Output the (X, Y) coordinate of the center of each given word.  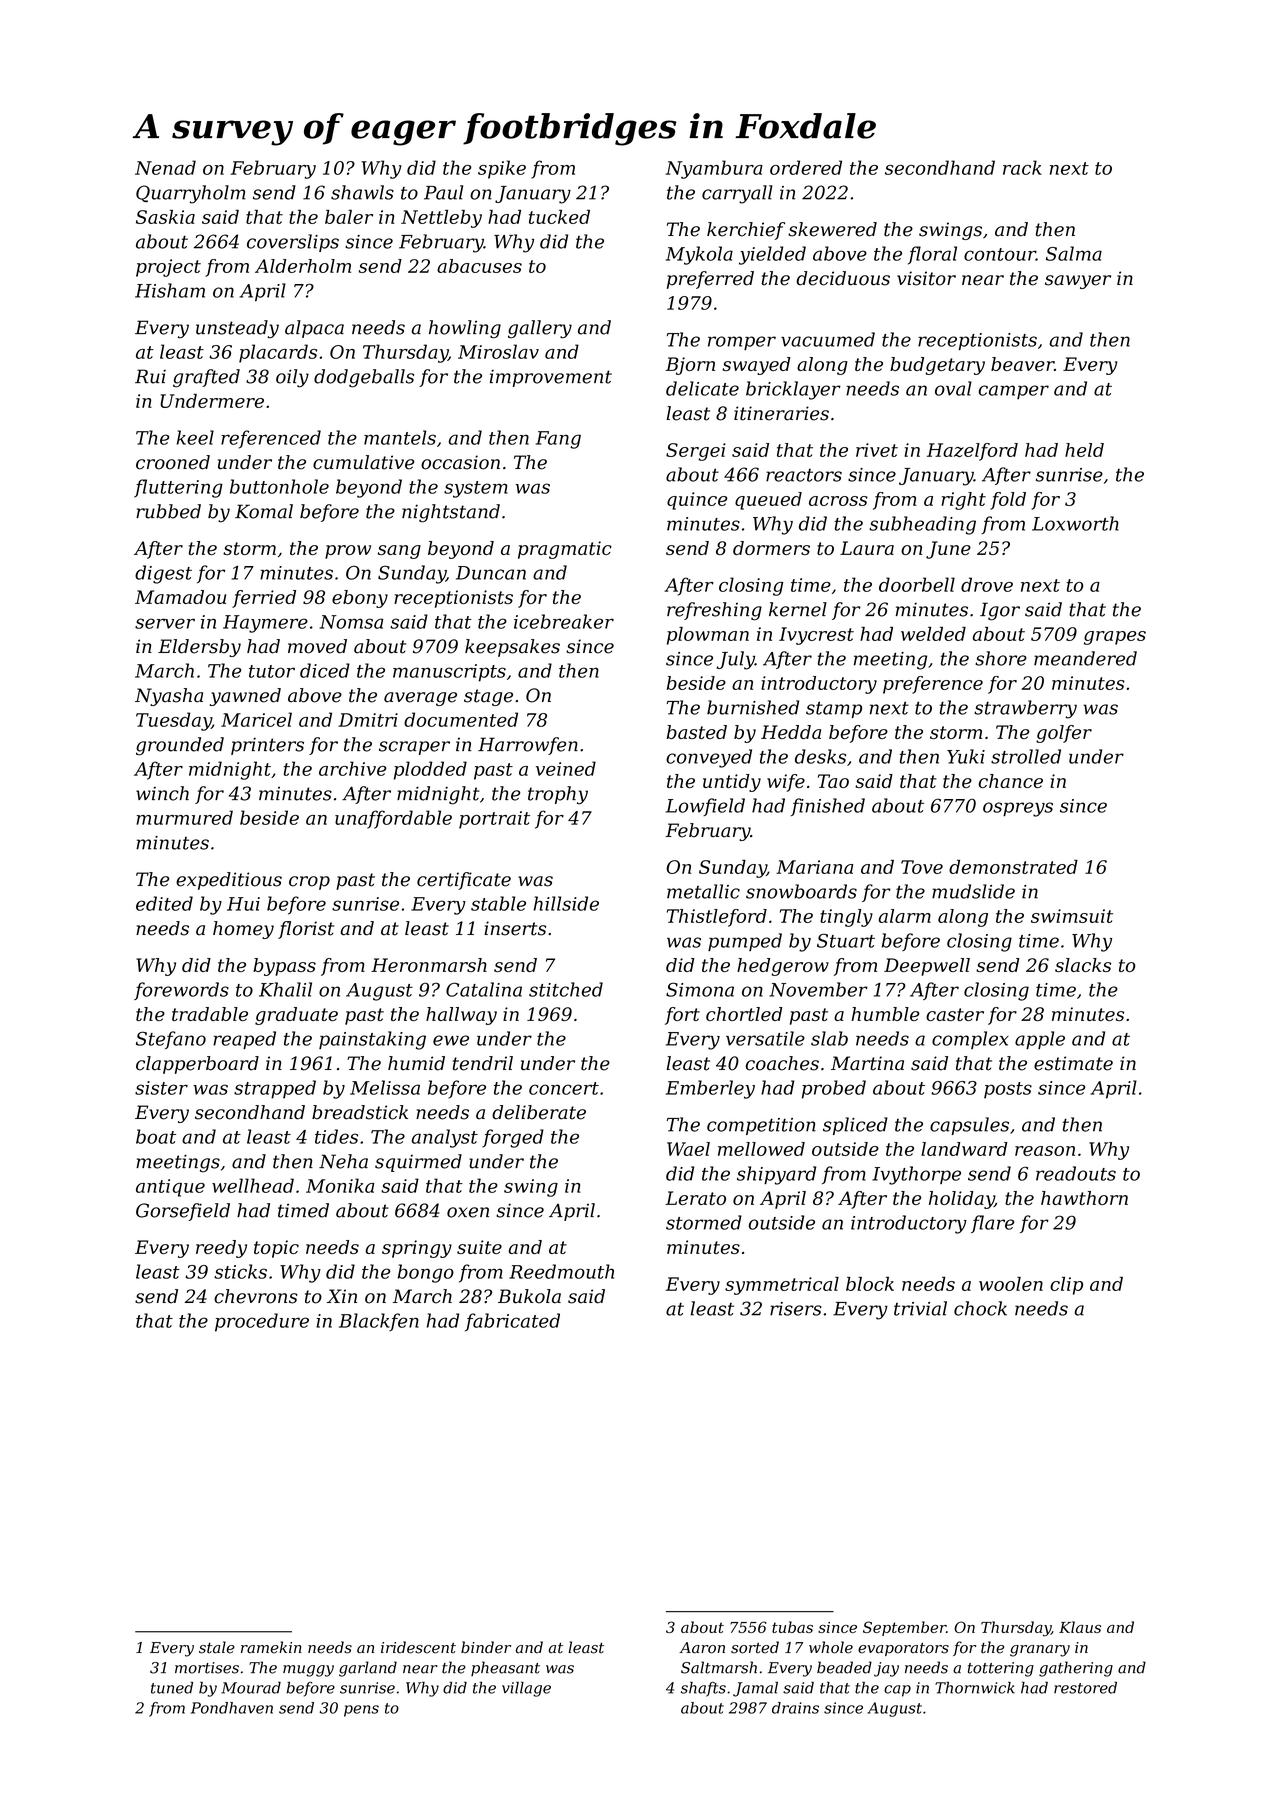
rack (1022, 167)
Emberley (710, 1089)
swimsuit (1072, 916)
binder (486, 1647)
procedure (262, 1322)
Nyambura (714, 169)
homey (243, 930)
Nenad (165, 167)
